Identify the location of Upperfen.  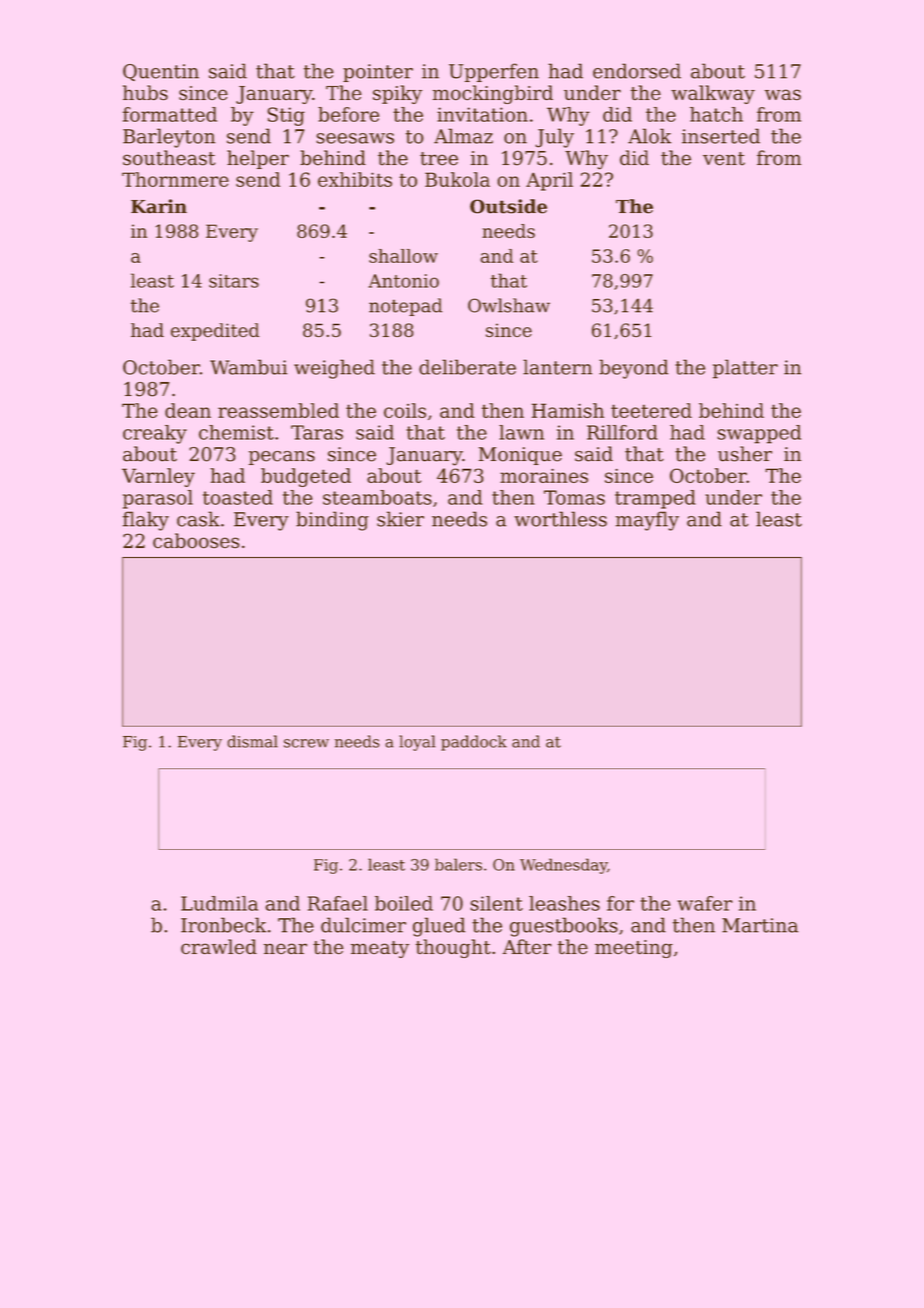
(494, 72).
